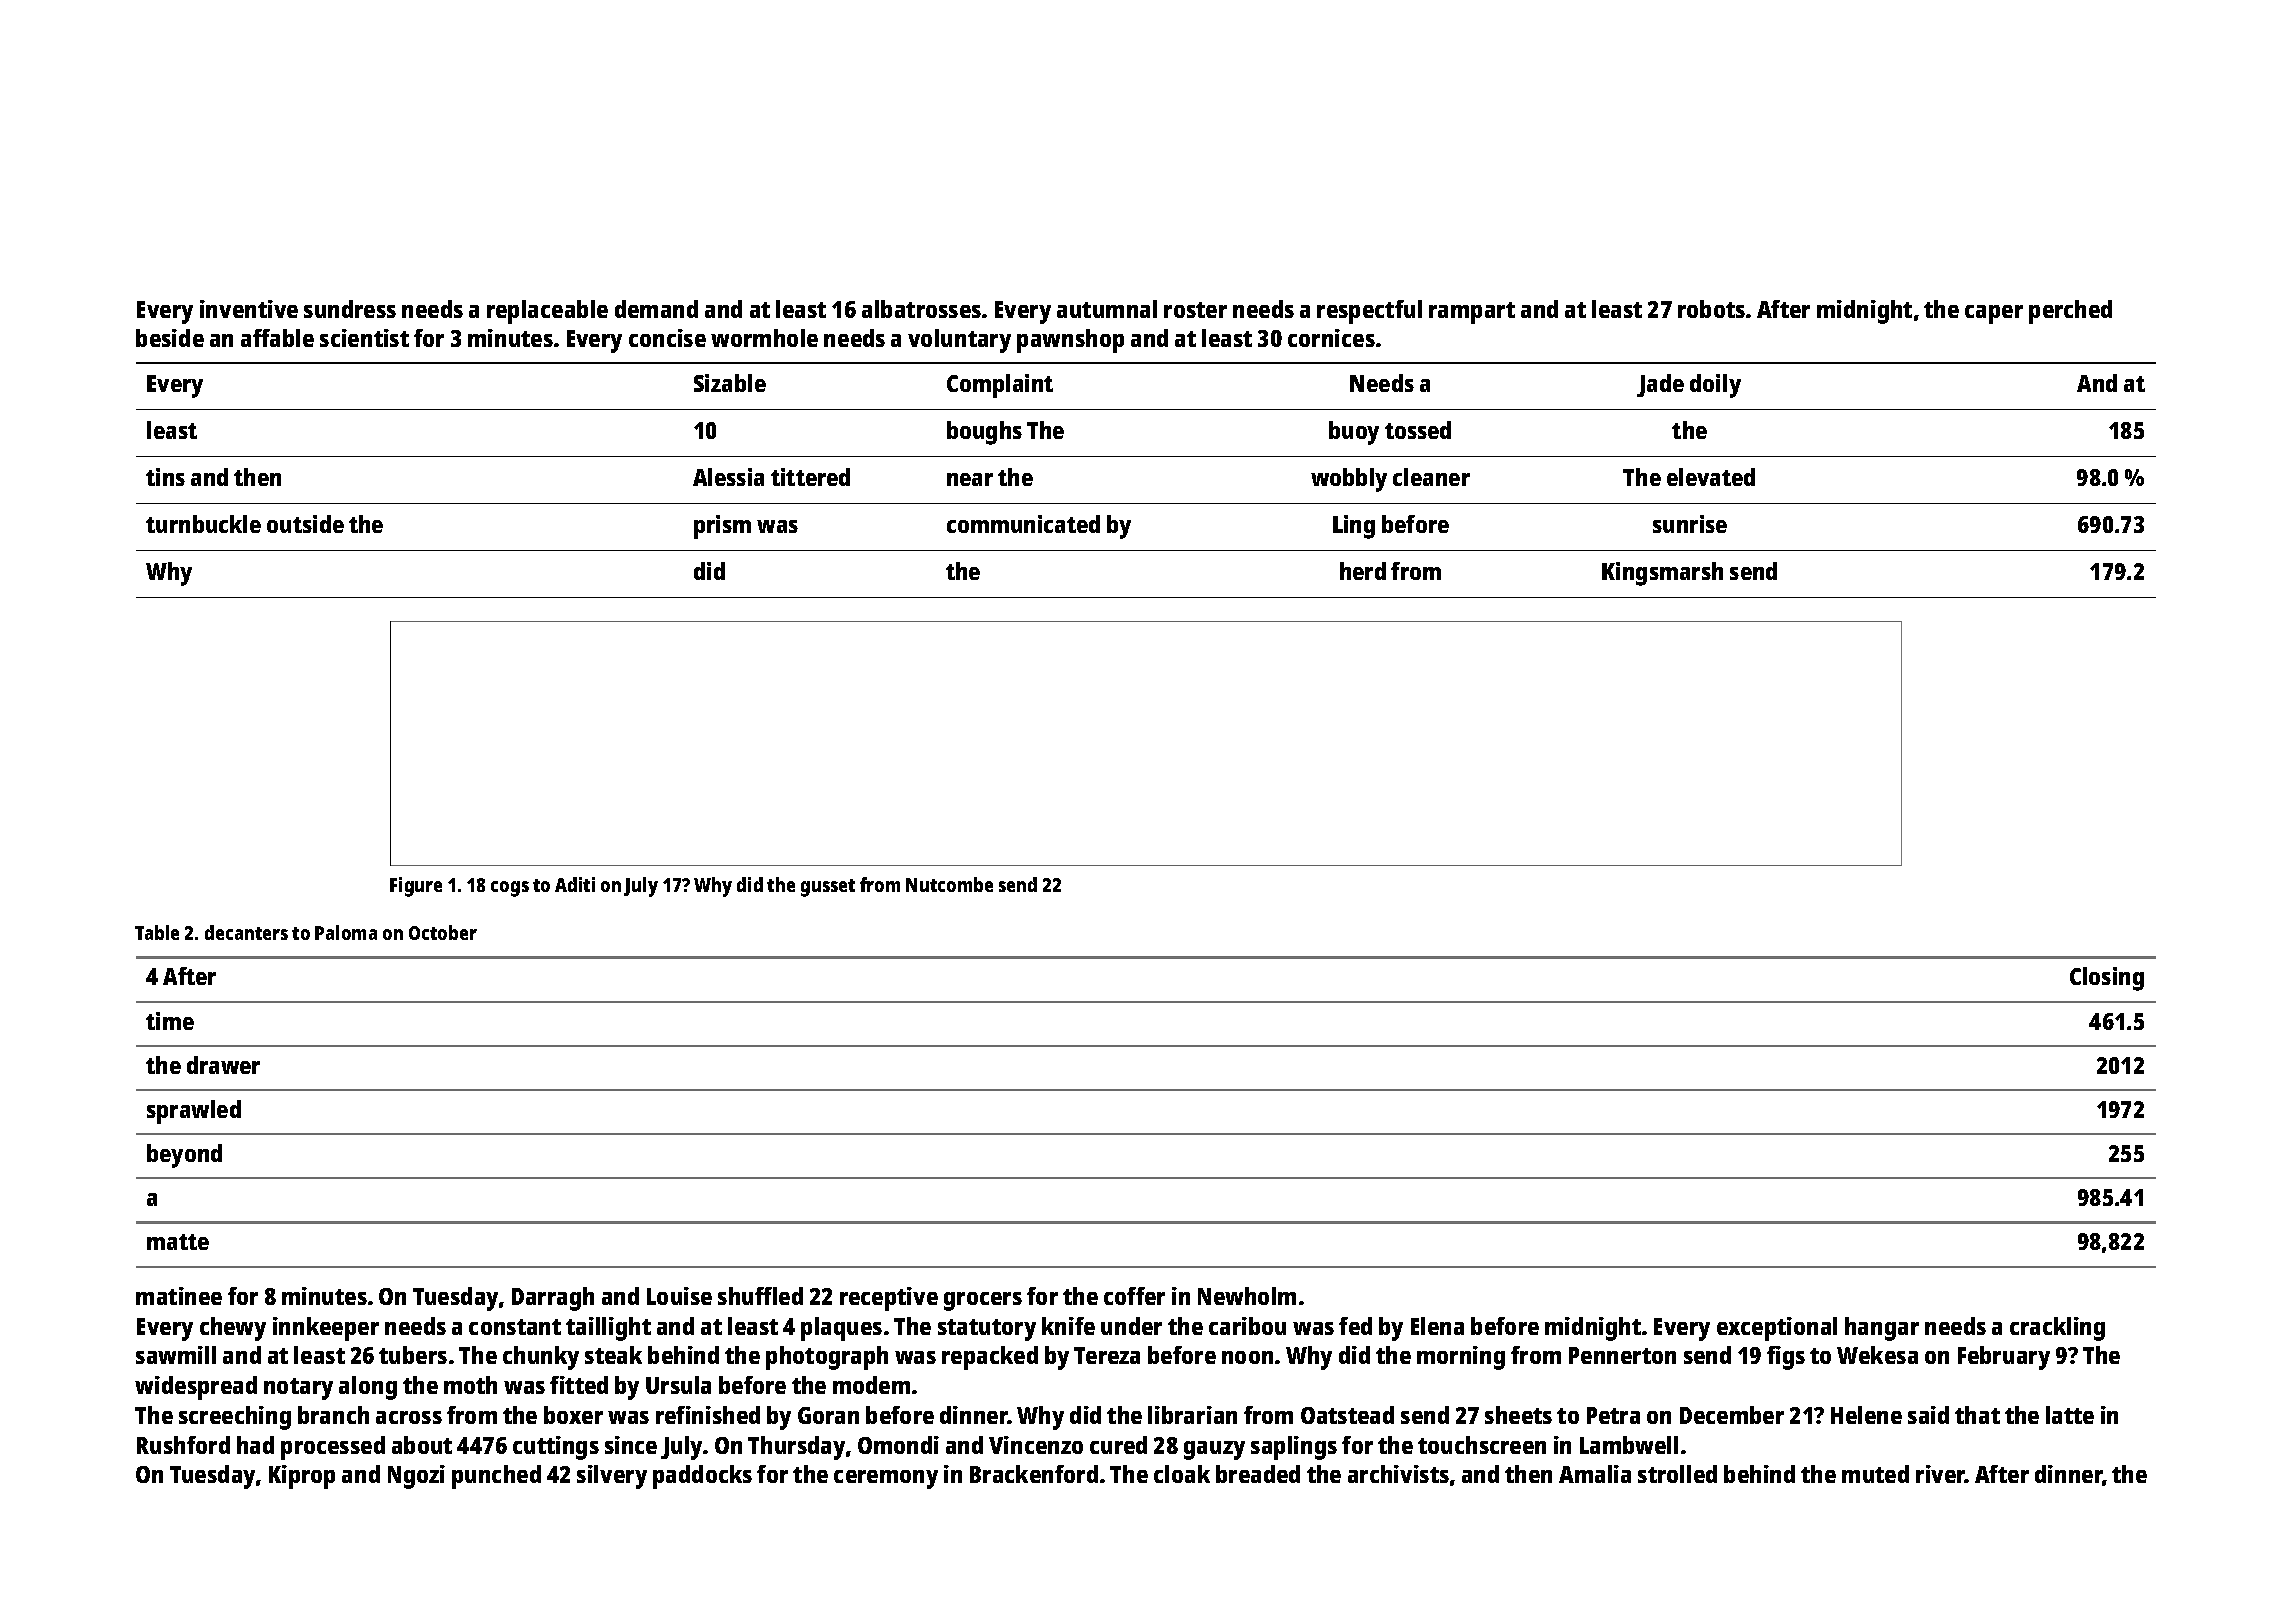 This screenshot has height=1620, width=2292. What do you see at coordinates (553, 1299) in the screenshot?
I see `Darragh` at bounding box center [553, 1299].
